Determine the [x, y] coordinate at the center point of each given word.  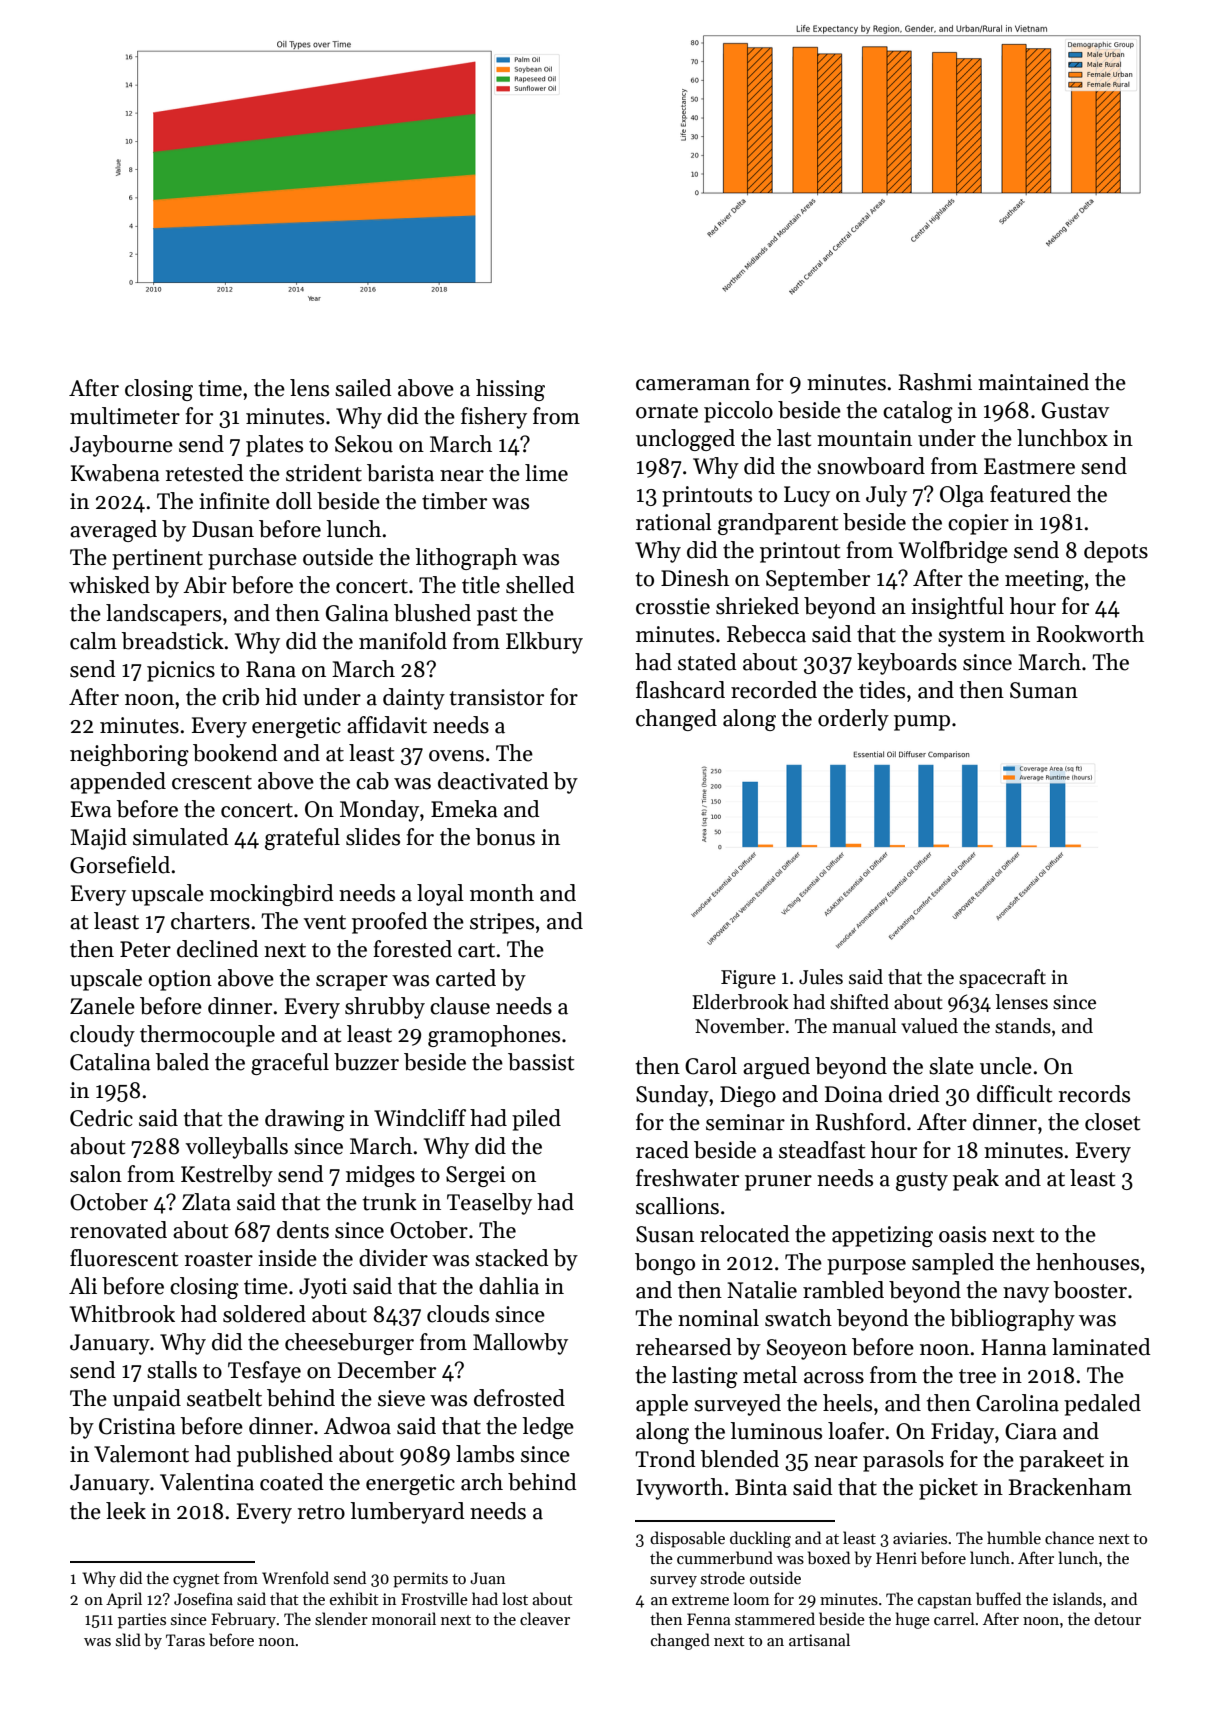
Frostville [434, 1598]
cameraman [693, 385]
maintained [1033, 382]
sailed [363, 388]
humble [1014, 1538]
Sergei [476, 1176]
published [285, 1456]
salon [96, 1174]
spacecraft [1002, 978]
